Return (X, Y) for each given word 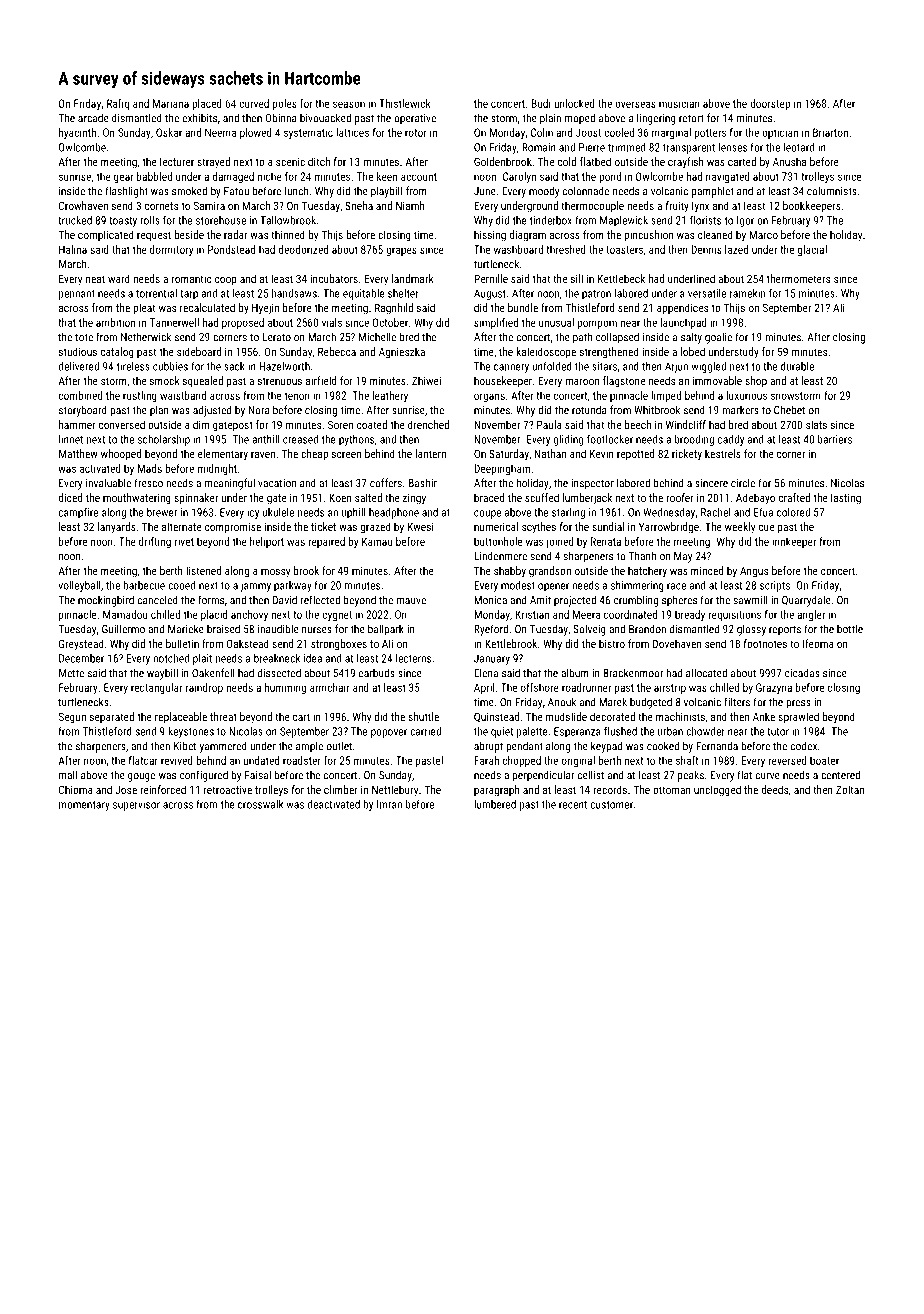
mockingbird (106, 601)
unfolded (552, 366)
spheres (679, 601)
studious (78, 351)
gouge (141, 777)
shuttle (423, 716)
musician (679, 103)
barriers (835, 439)
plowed (256, 133)
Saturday (509, 455)
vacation (277, 483)
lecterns (413, 658)
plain (550, 119)
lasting (846, 499)
